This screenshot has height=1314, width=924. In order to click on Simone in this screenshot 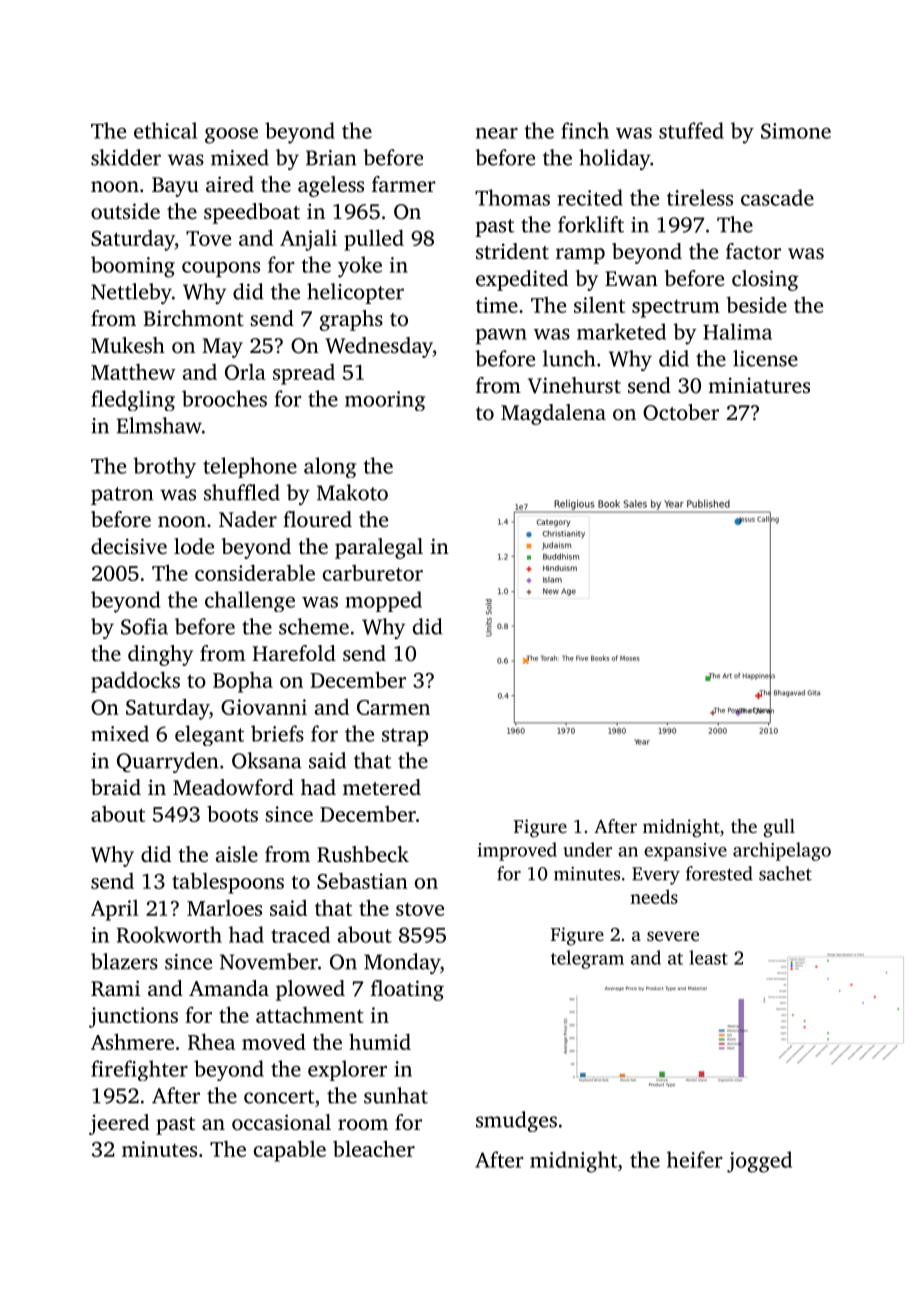, I will do `click(796, 131)`.
